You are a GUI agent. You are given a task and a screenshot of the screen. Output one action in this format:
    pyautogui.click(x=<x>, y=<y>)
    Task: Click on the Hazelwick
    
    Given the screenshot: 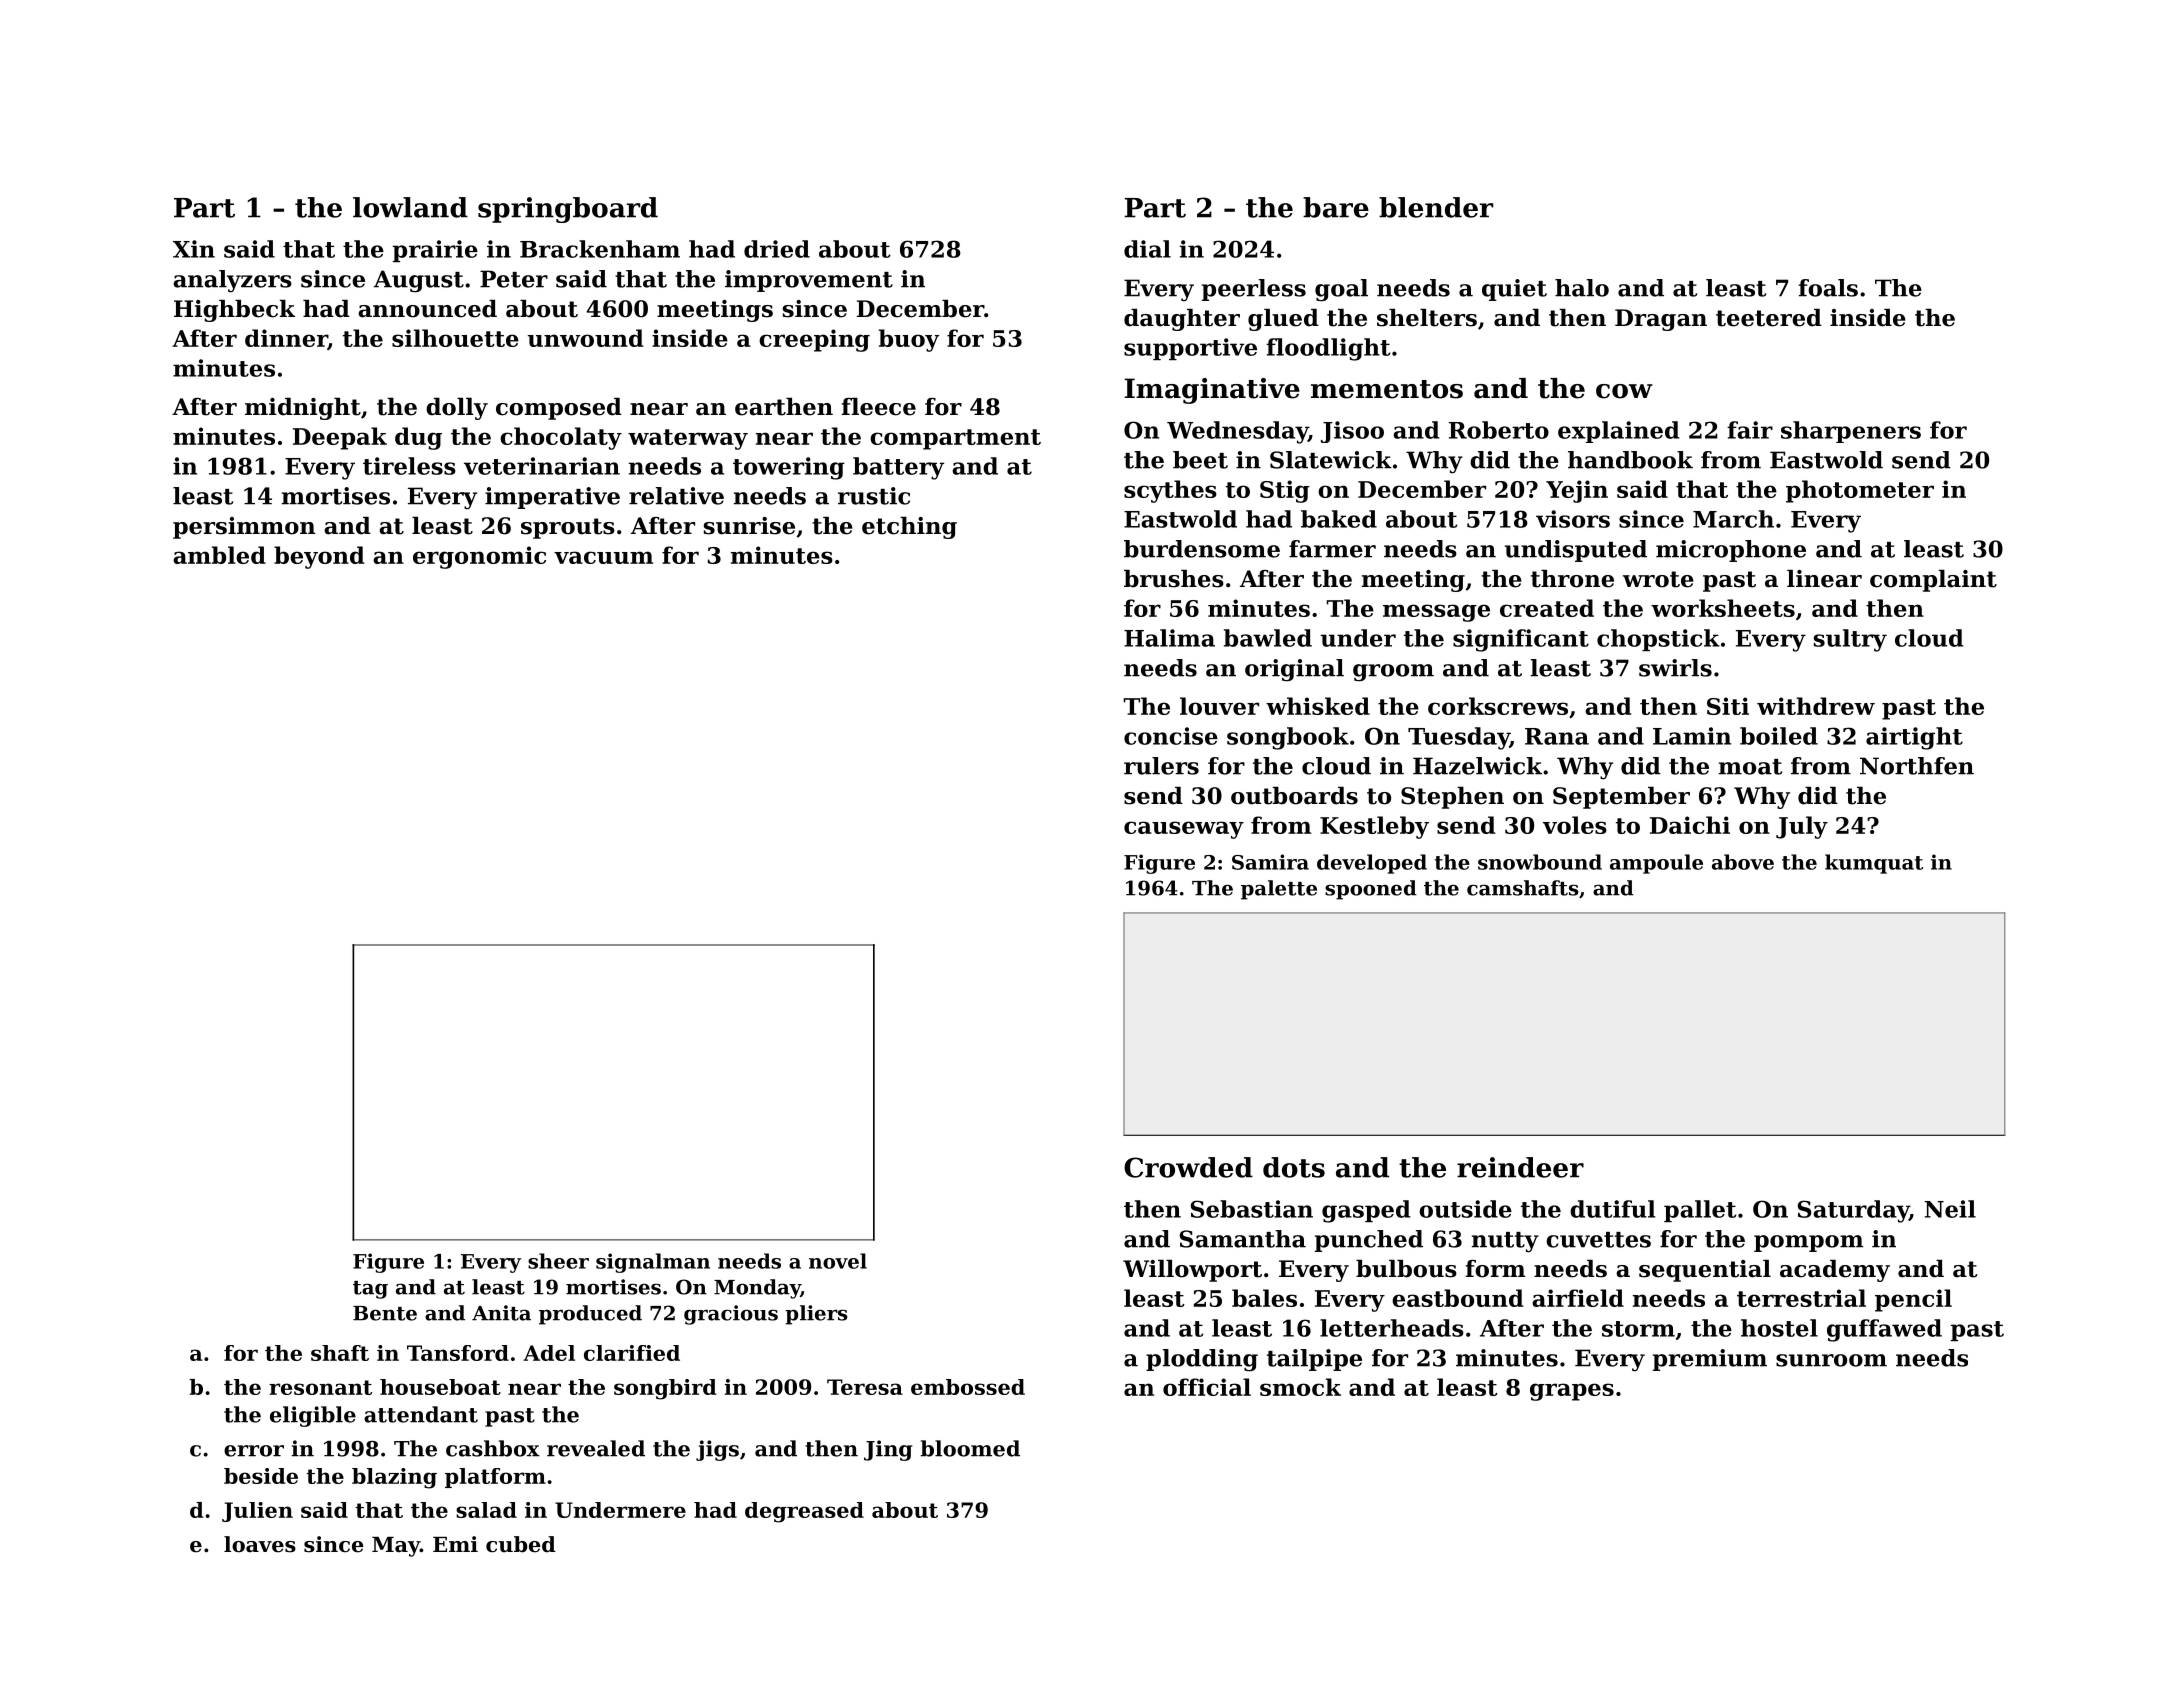 What is the action you would take?
    pyautogui.click(x=1477, y=766)
